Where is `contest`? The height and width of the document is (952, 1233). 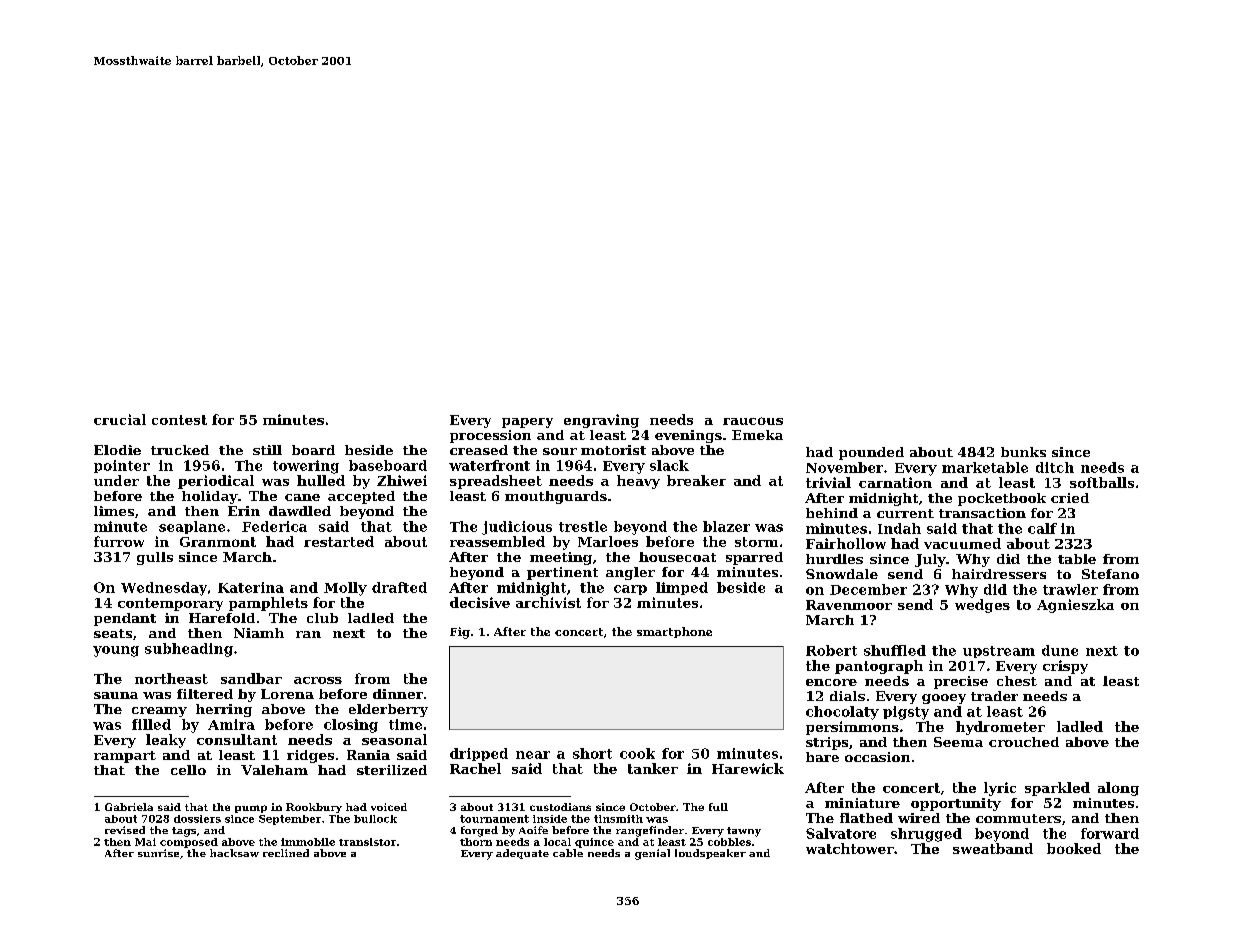 contest is located at coordinates (179, 420).
